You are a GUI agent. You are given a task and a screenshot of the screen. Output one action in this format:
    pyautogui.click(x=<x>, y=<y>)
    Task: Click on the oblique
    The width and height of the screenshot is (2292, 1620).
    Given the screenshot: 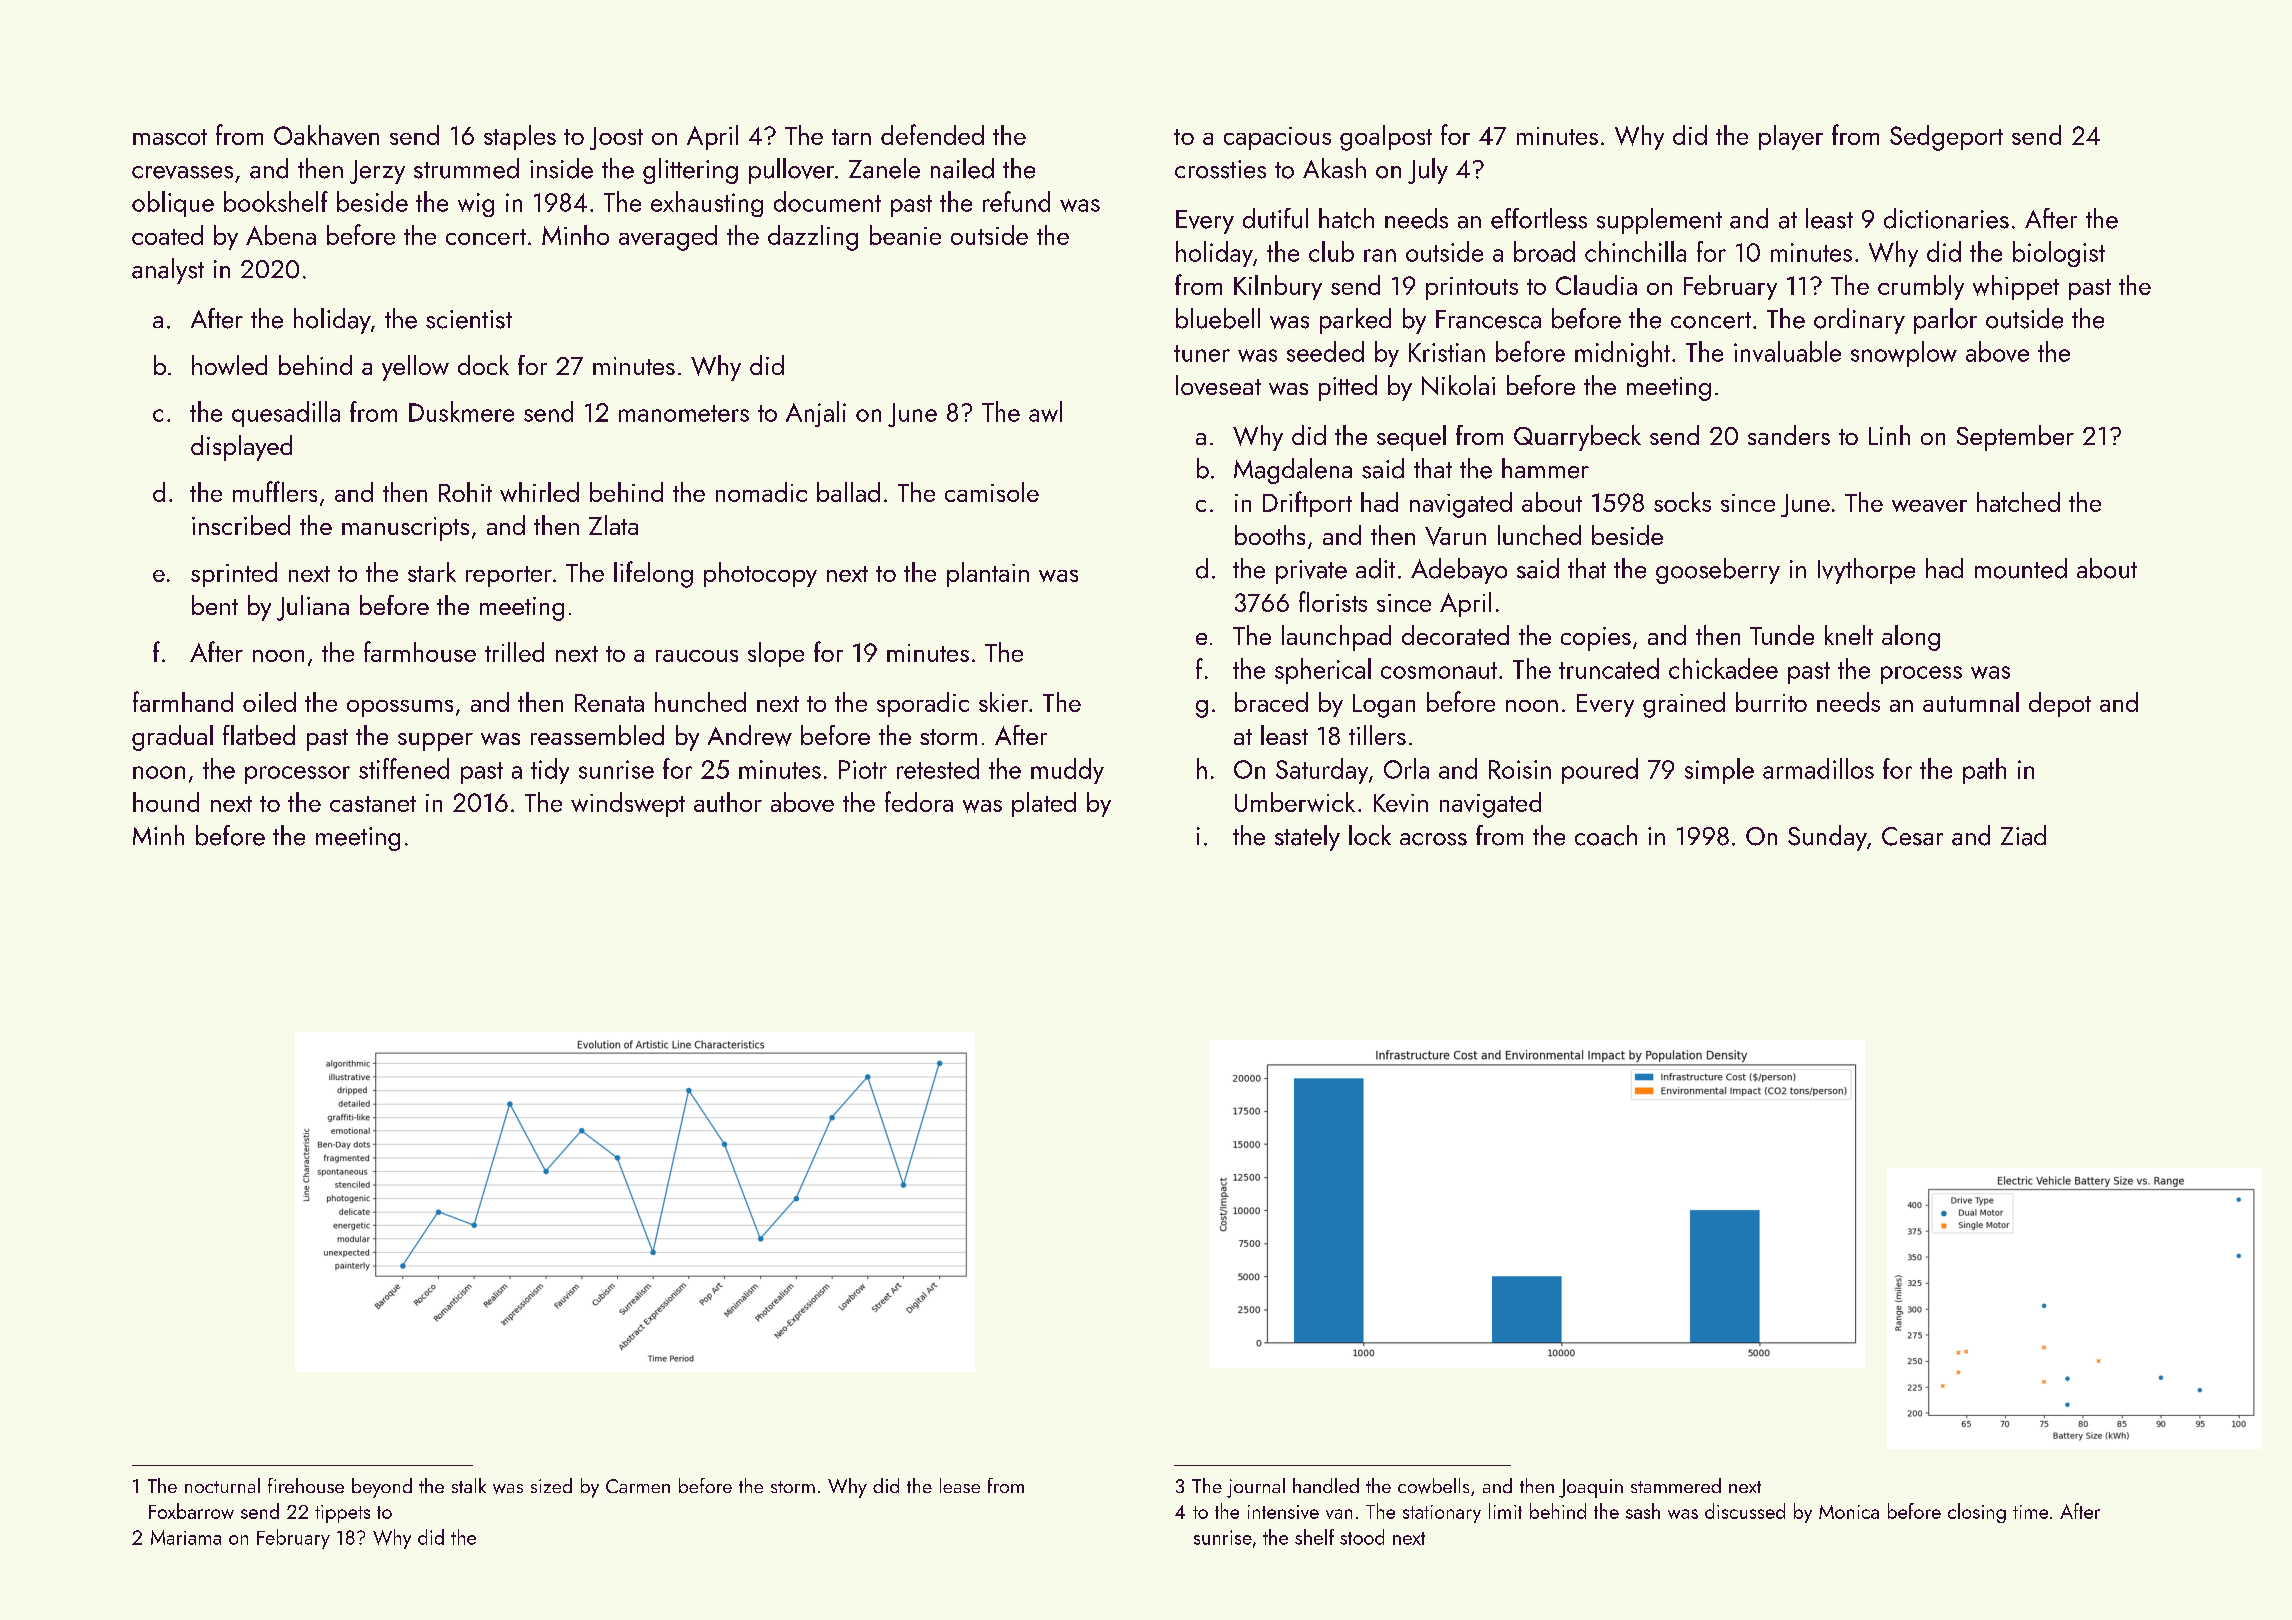 What is the action you would take?
    pyautogui.click(x=173, y=204)
